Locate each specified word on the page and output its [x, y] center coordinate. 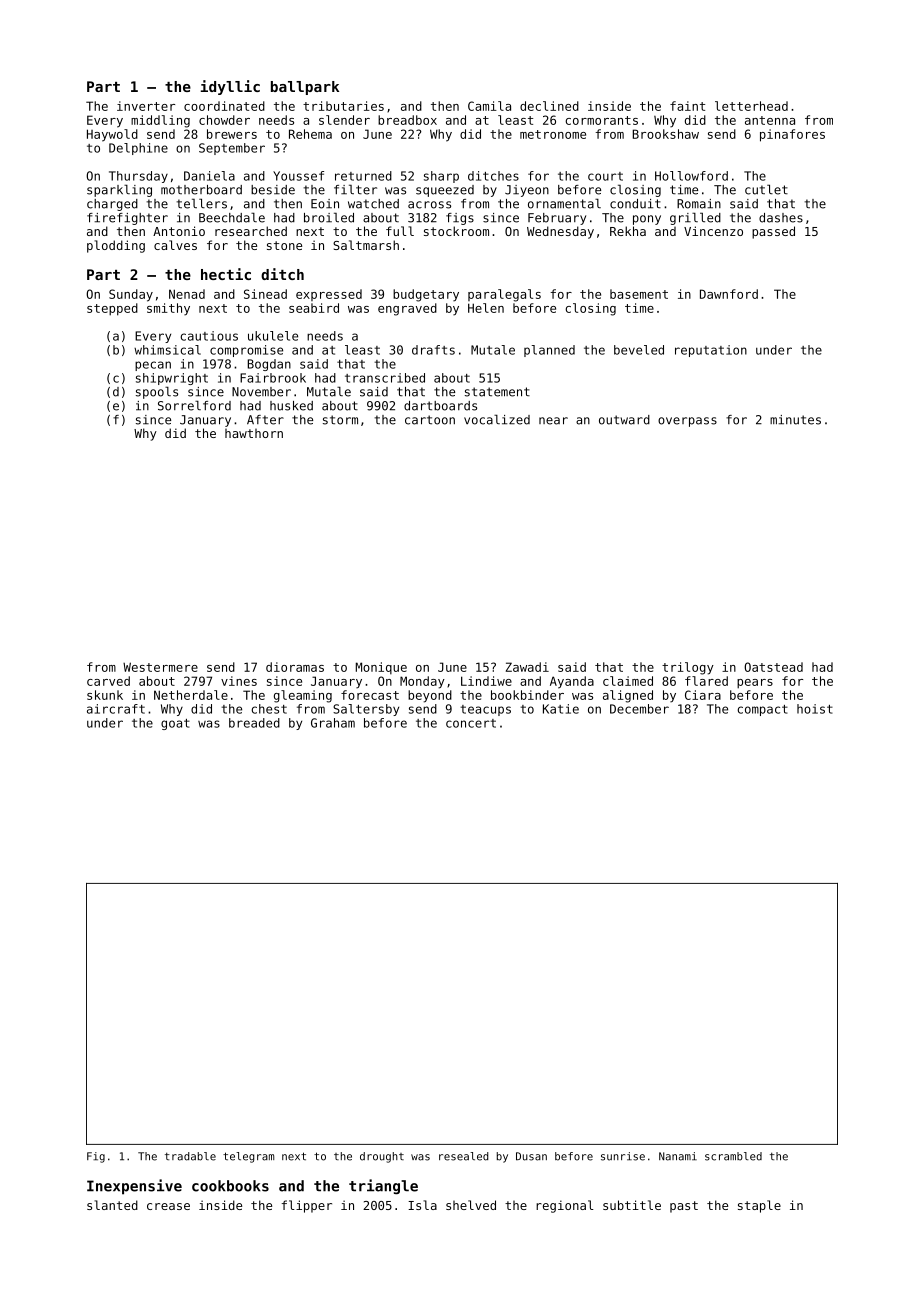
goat [175, 724]
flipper [307, 1206]
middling [160, 121]
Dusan [531, 1156]
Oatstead [773, 667]
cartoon [430, 420]
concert [471, 723]
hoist [815, 709]
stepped [112, 309]
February [557, 219]
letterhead [751, 106]
